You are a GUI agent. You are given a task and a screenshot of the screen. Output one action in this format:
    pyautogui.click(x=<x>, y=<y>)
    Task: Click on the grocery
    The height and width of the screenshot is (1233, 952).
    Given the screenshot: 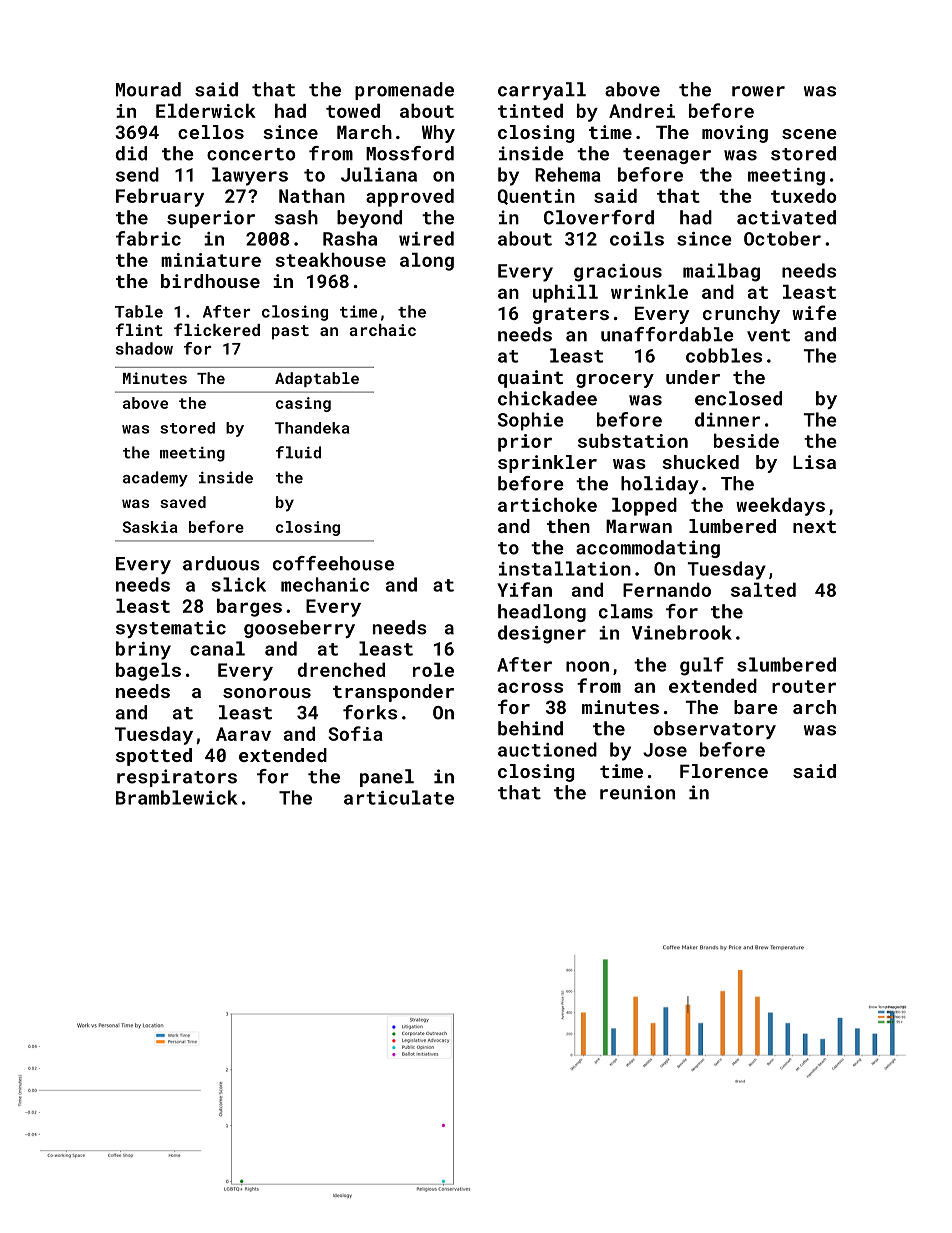 What is the action you would take?
    pyautogui.click(x=615, y=381)
